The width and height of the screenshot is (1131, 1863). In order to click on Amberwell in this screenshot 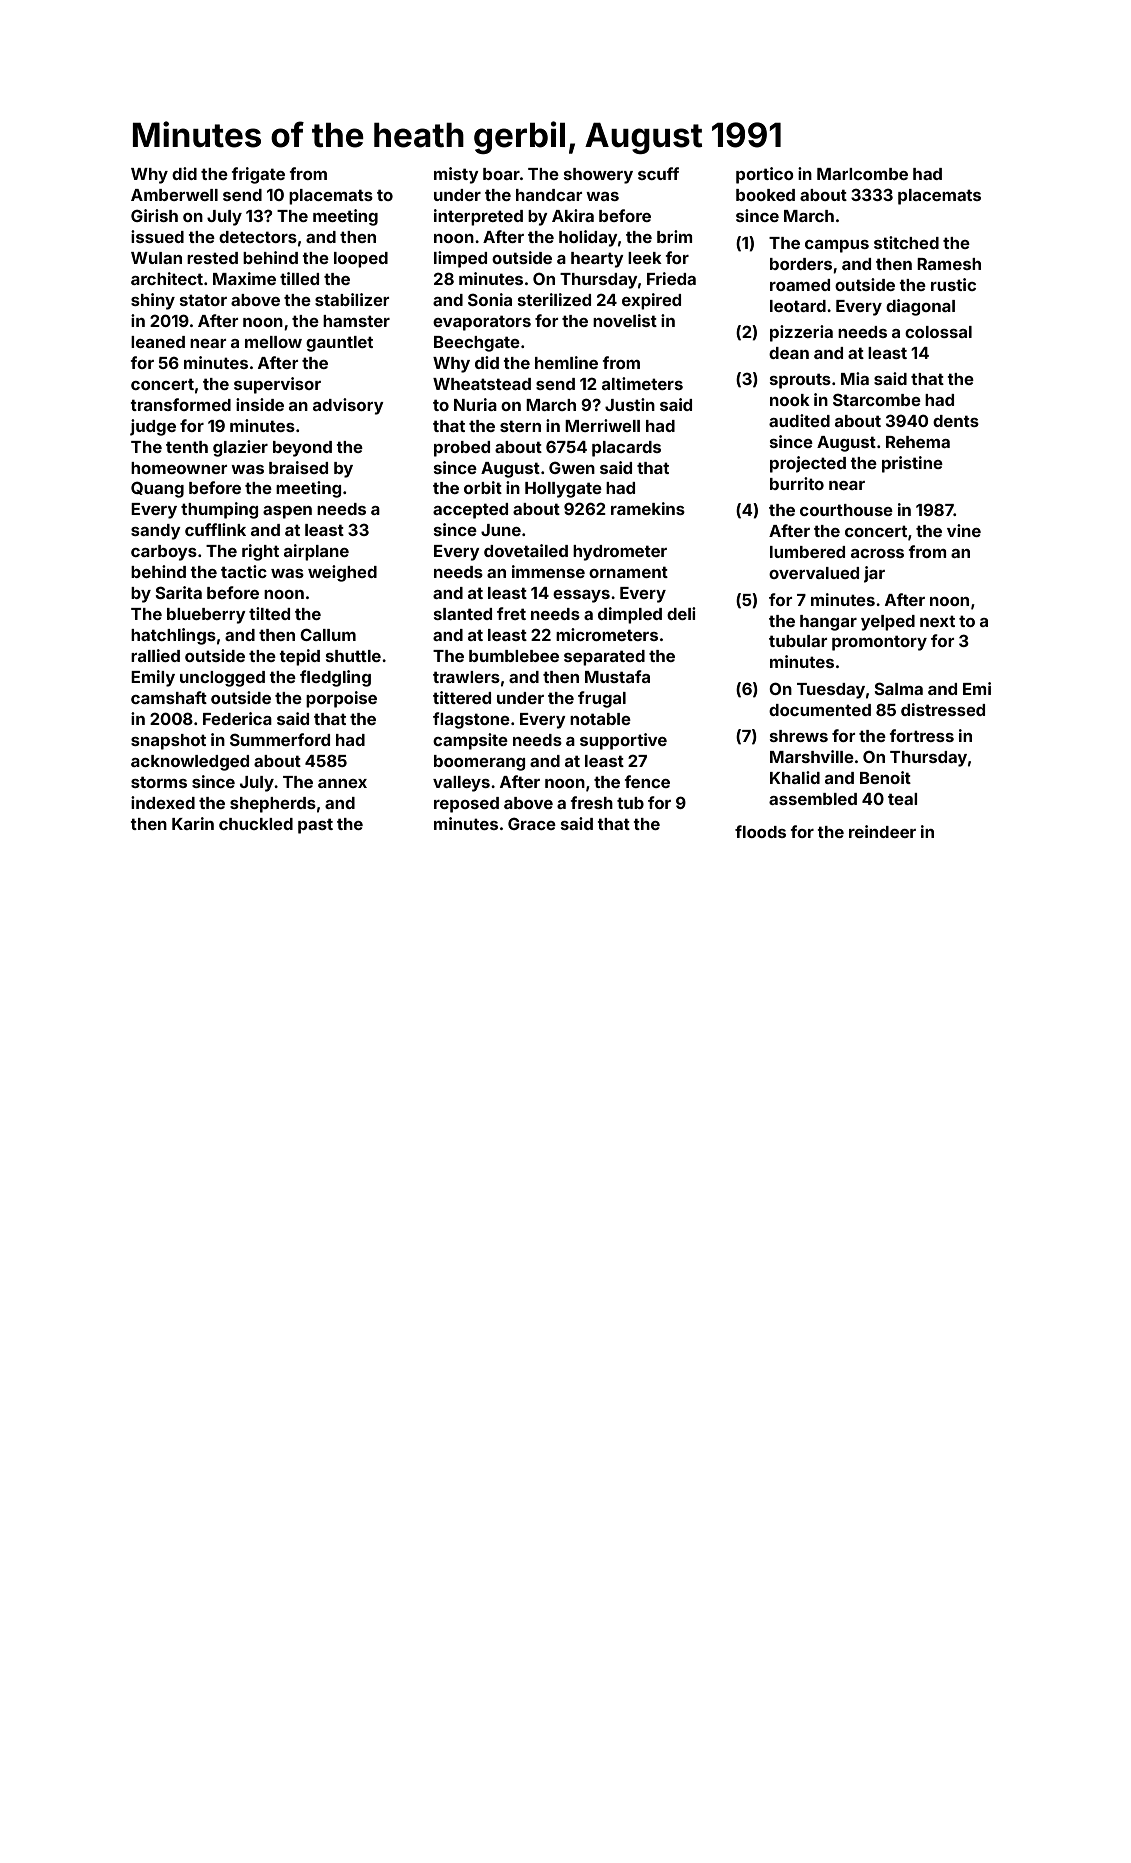, I will do `click(174, 195)`.
